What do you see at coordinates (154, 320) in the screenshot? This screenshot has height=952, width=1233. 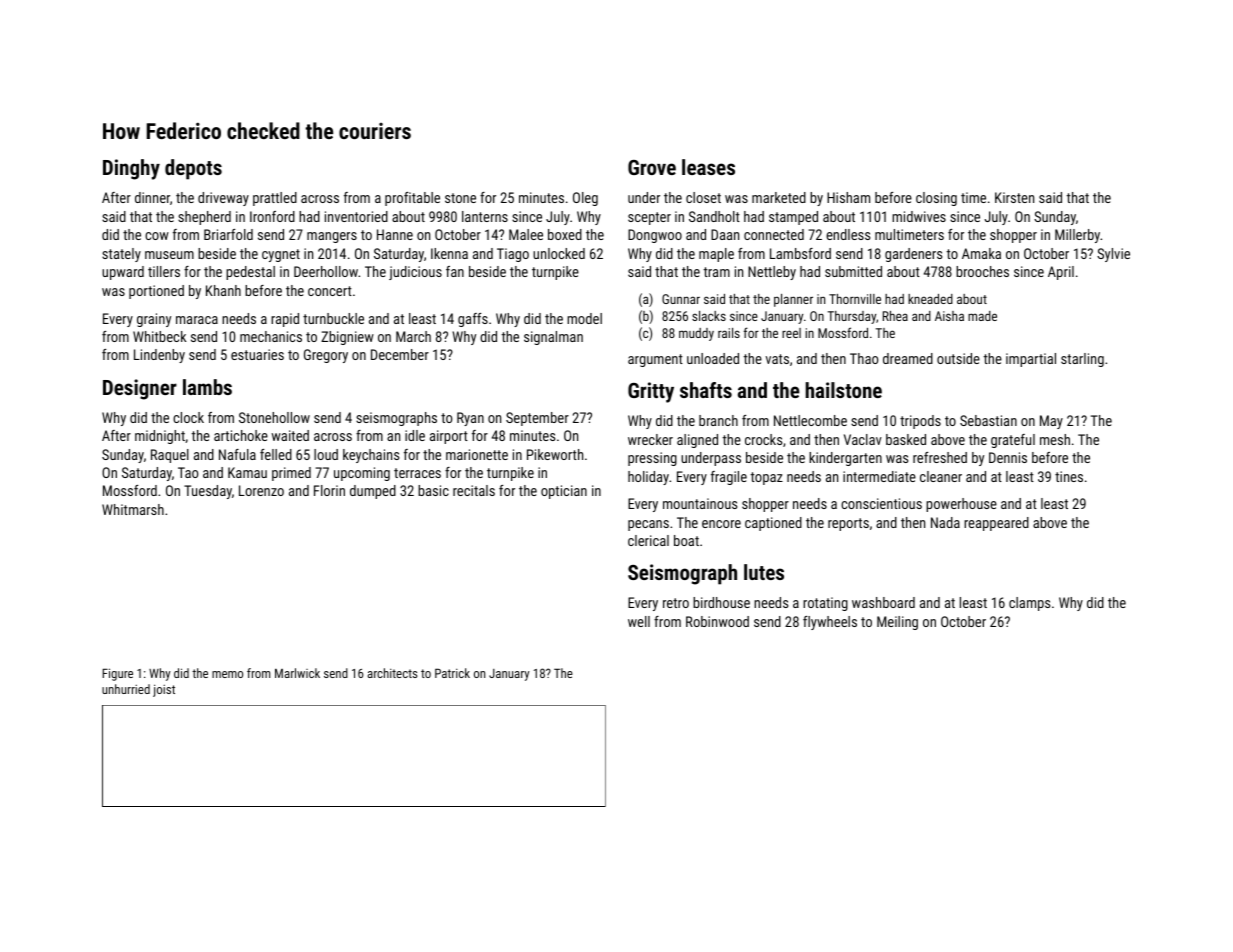 I see `grainy` at bounding box center [154, 320].
